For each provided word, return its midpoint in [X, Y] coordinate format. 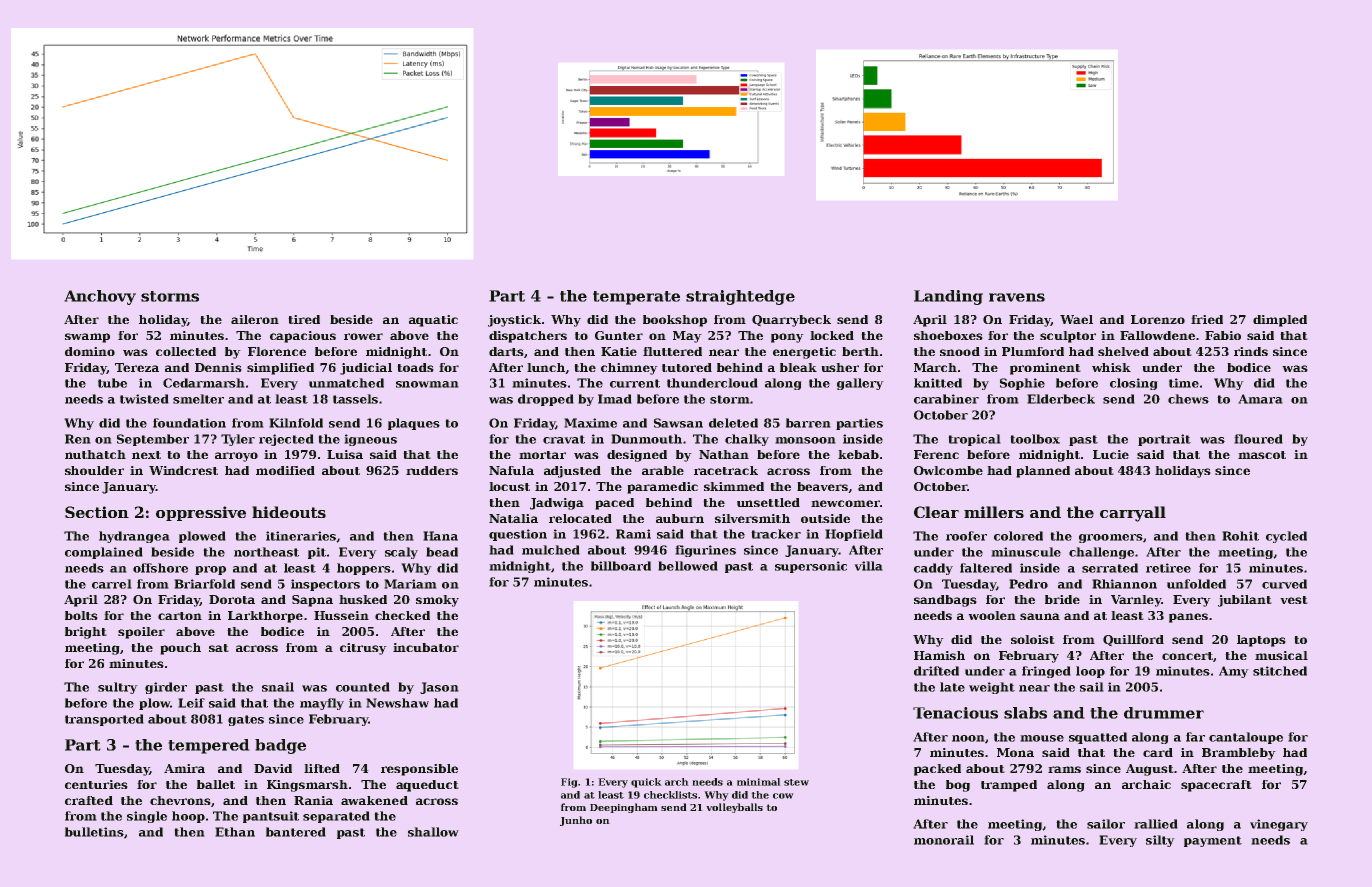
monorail [944, 840]
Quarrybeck [791, 321]
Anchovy [100, 297]
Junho [576, 821]
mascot [1262, 455]
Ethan [235, 832]
